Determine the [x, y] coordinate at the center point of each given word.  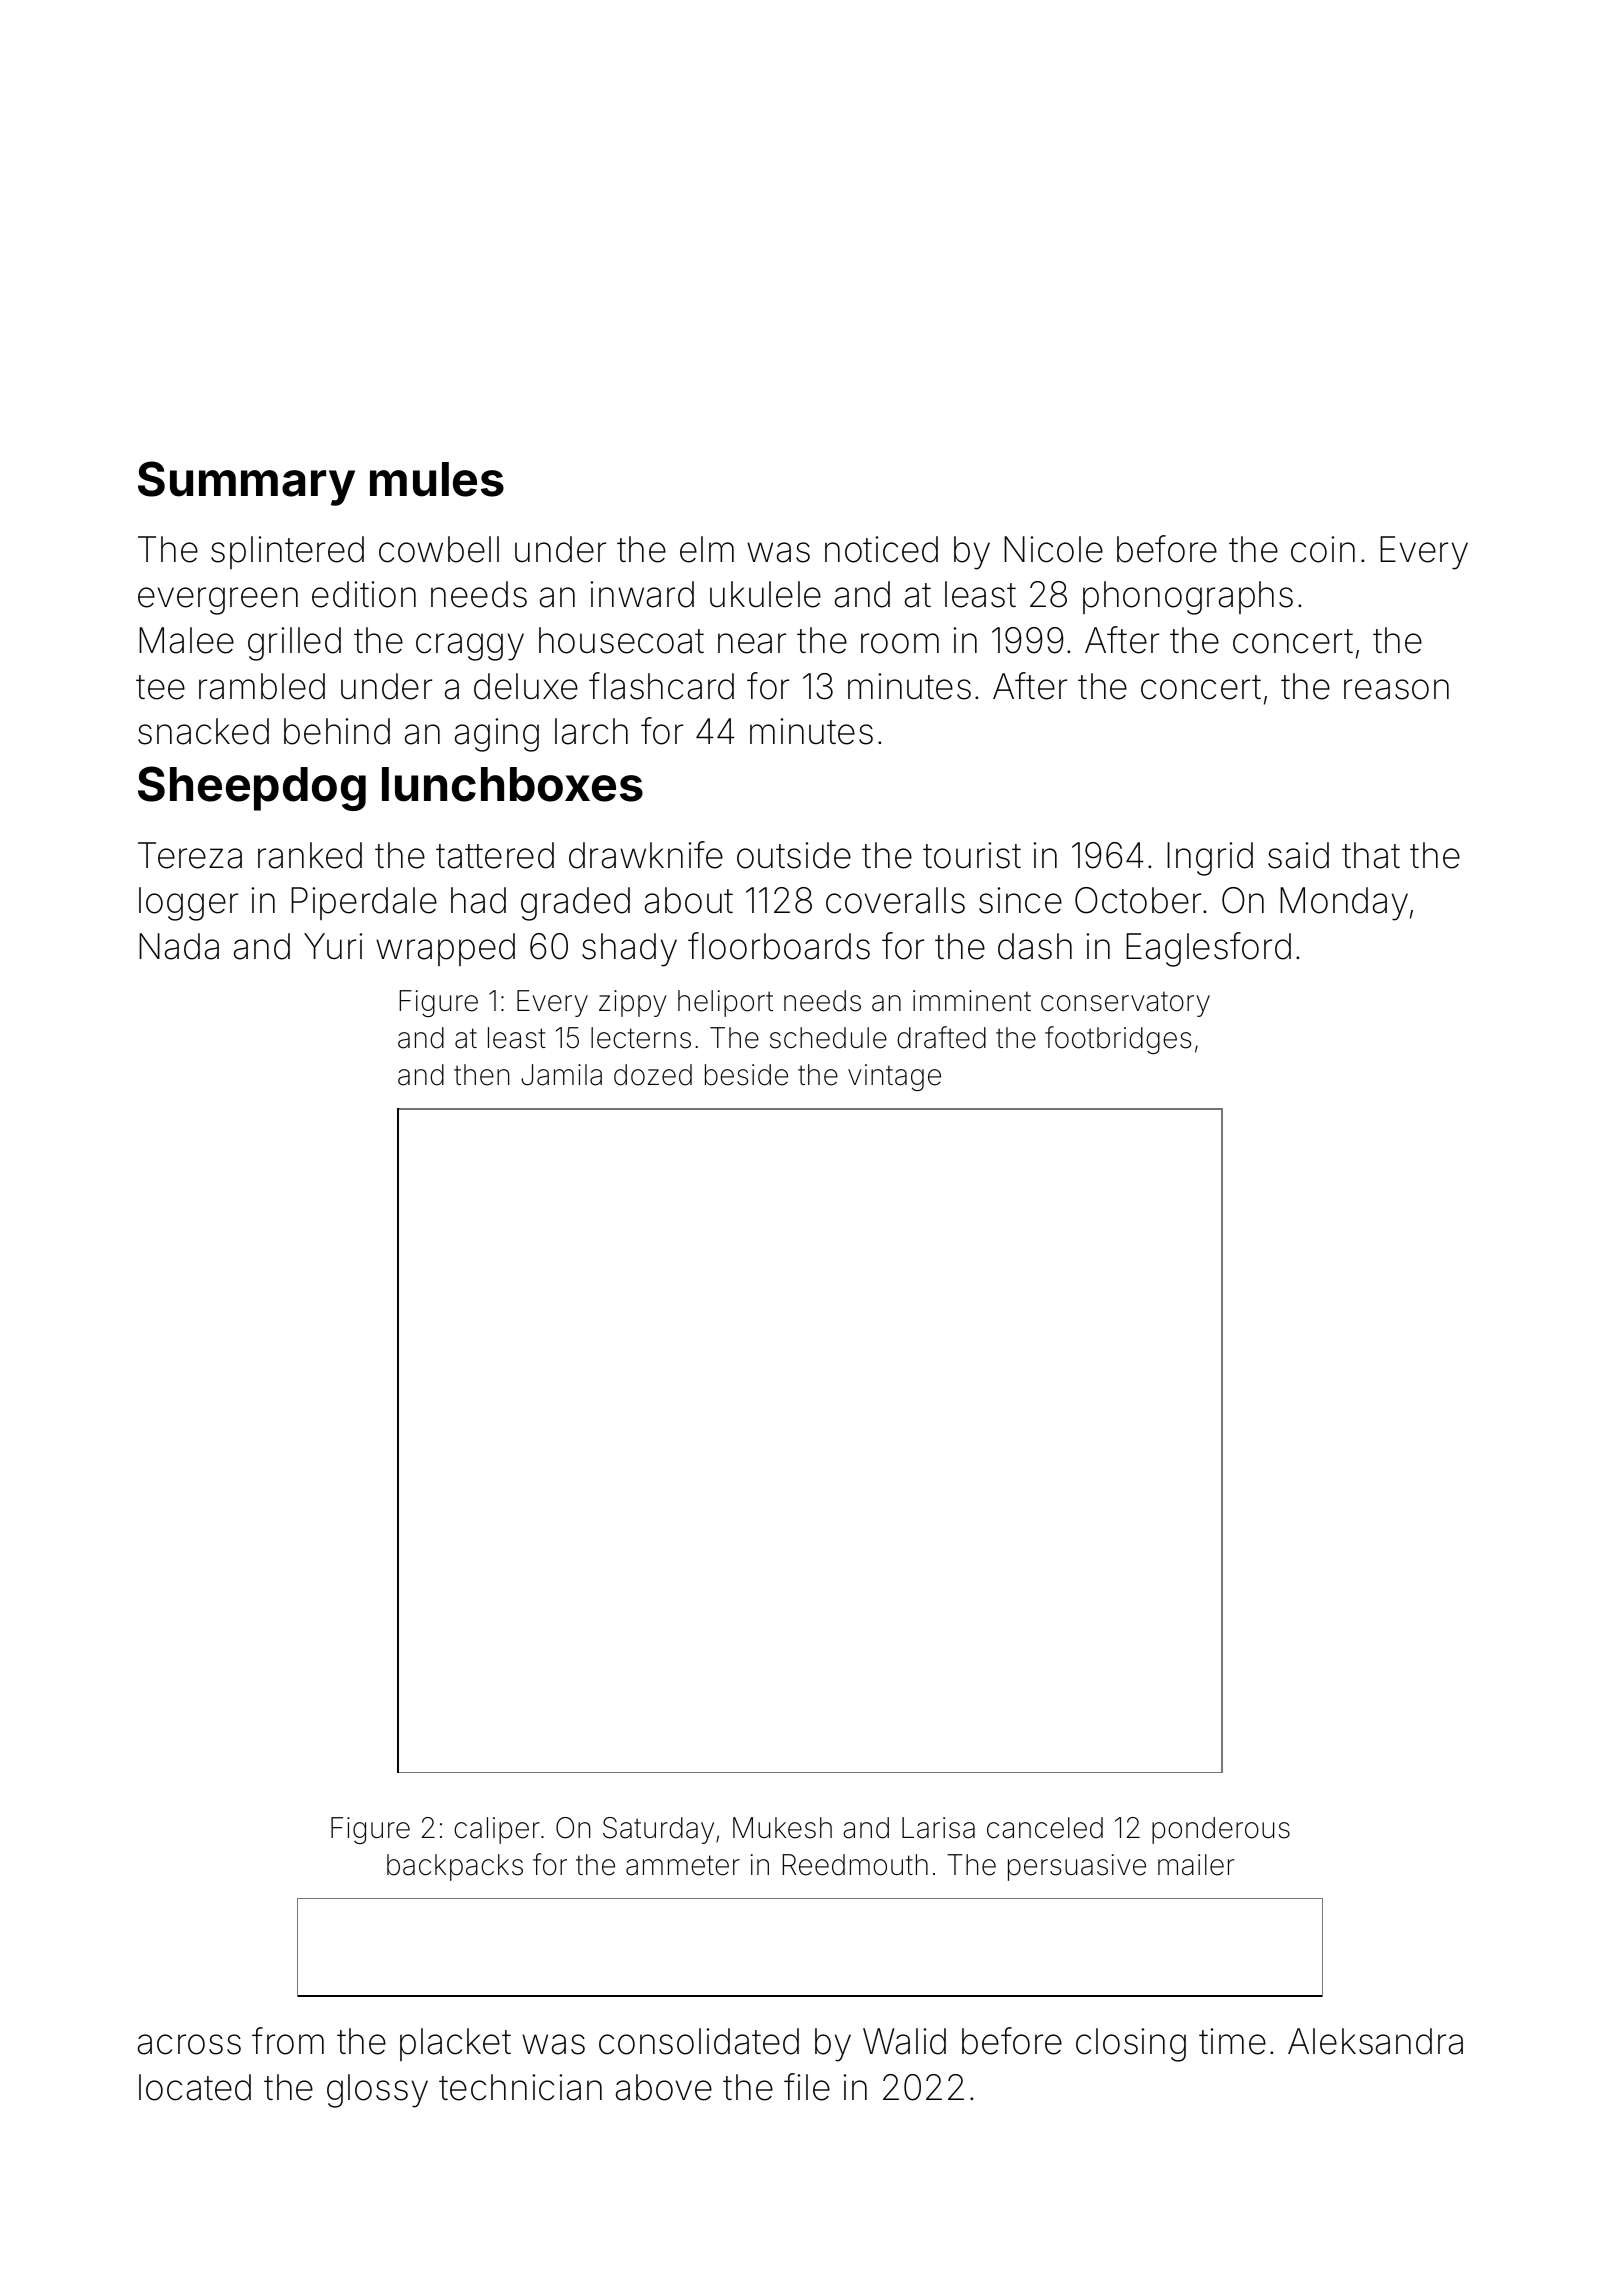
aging [497, 735]
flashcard [661, 686]
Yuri [333, 946]
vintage [894, 1077]
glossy [377, 2091]
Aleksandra [1375, 2041]
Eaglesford [1208, 949]
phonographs [1188, 598]
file [807, 2087]
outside [794, 855]
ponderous [1221, 1830]
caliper [497, 1830]
